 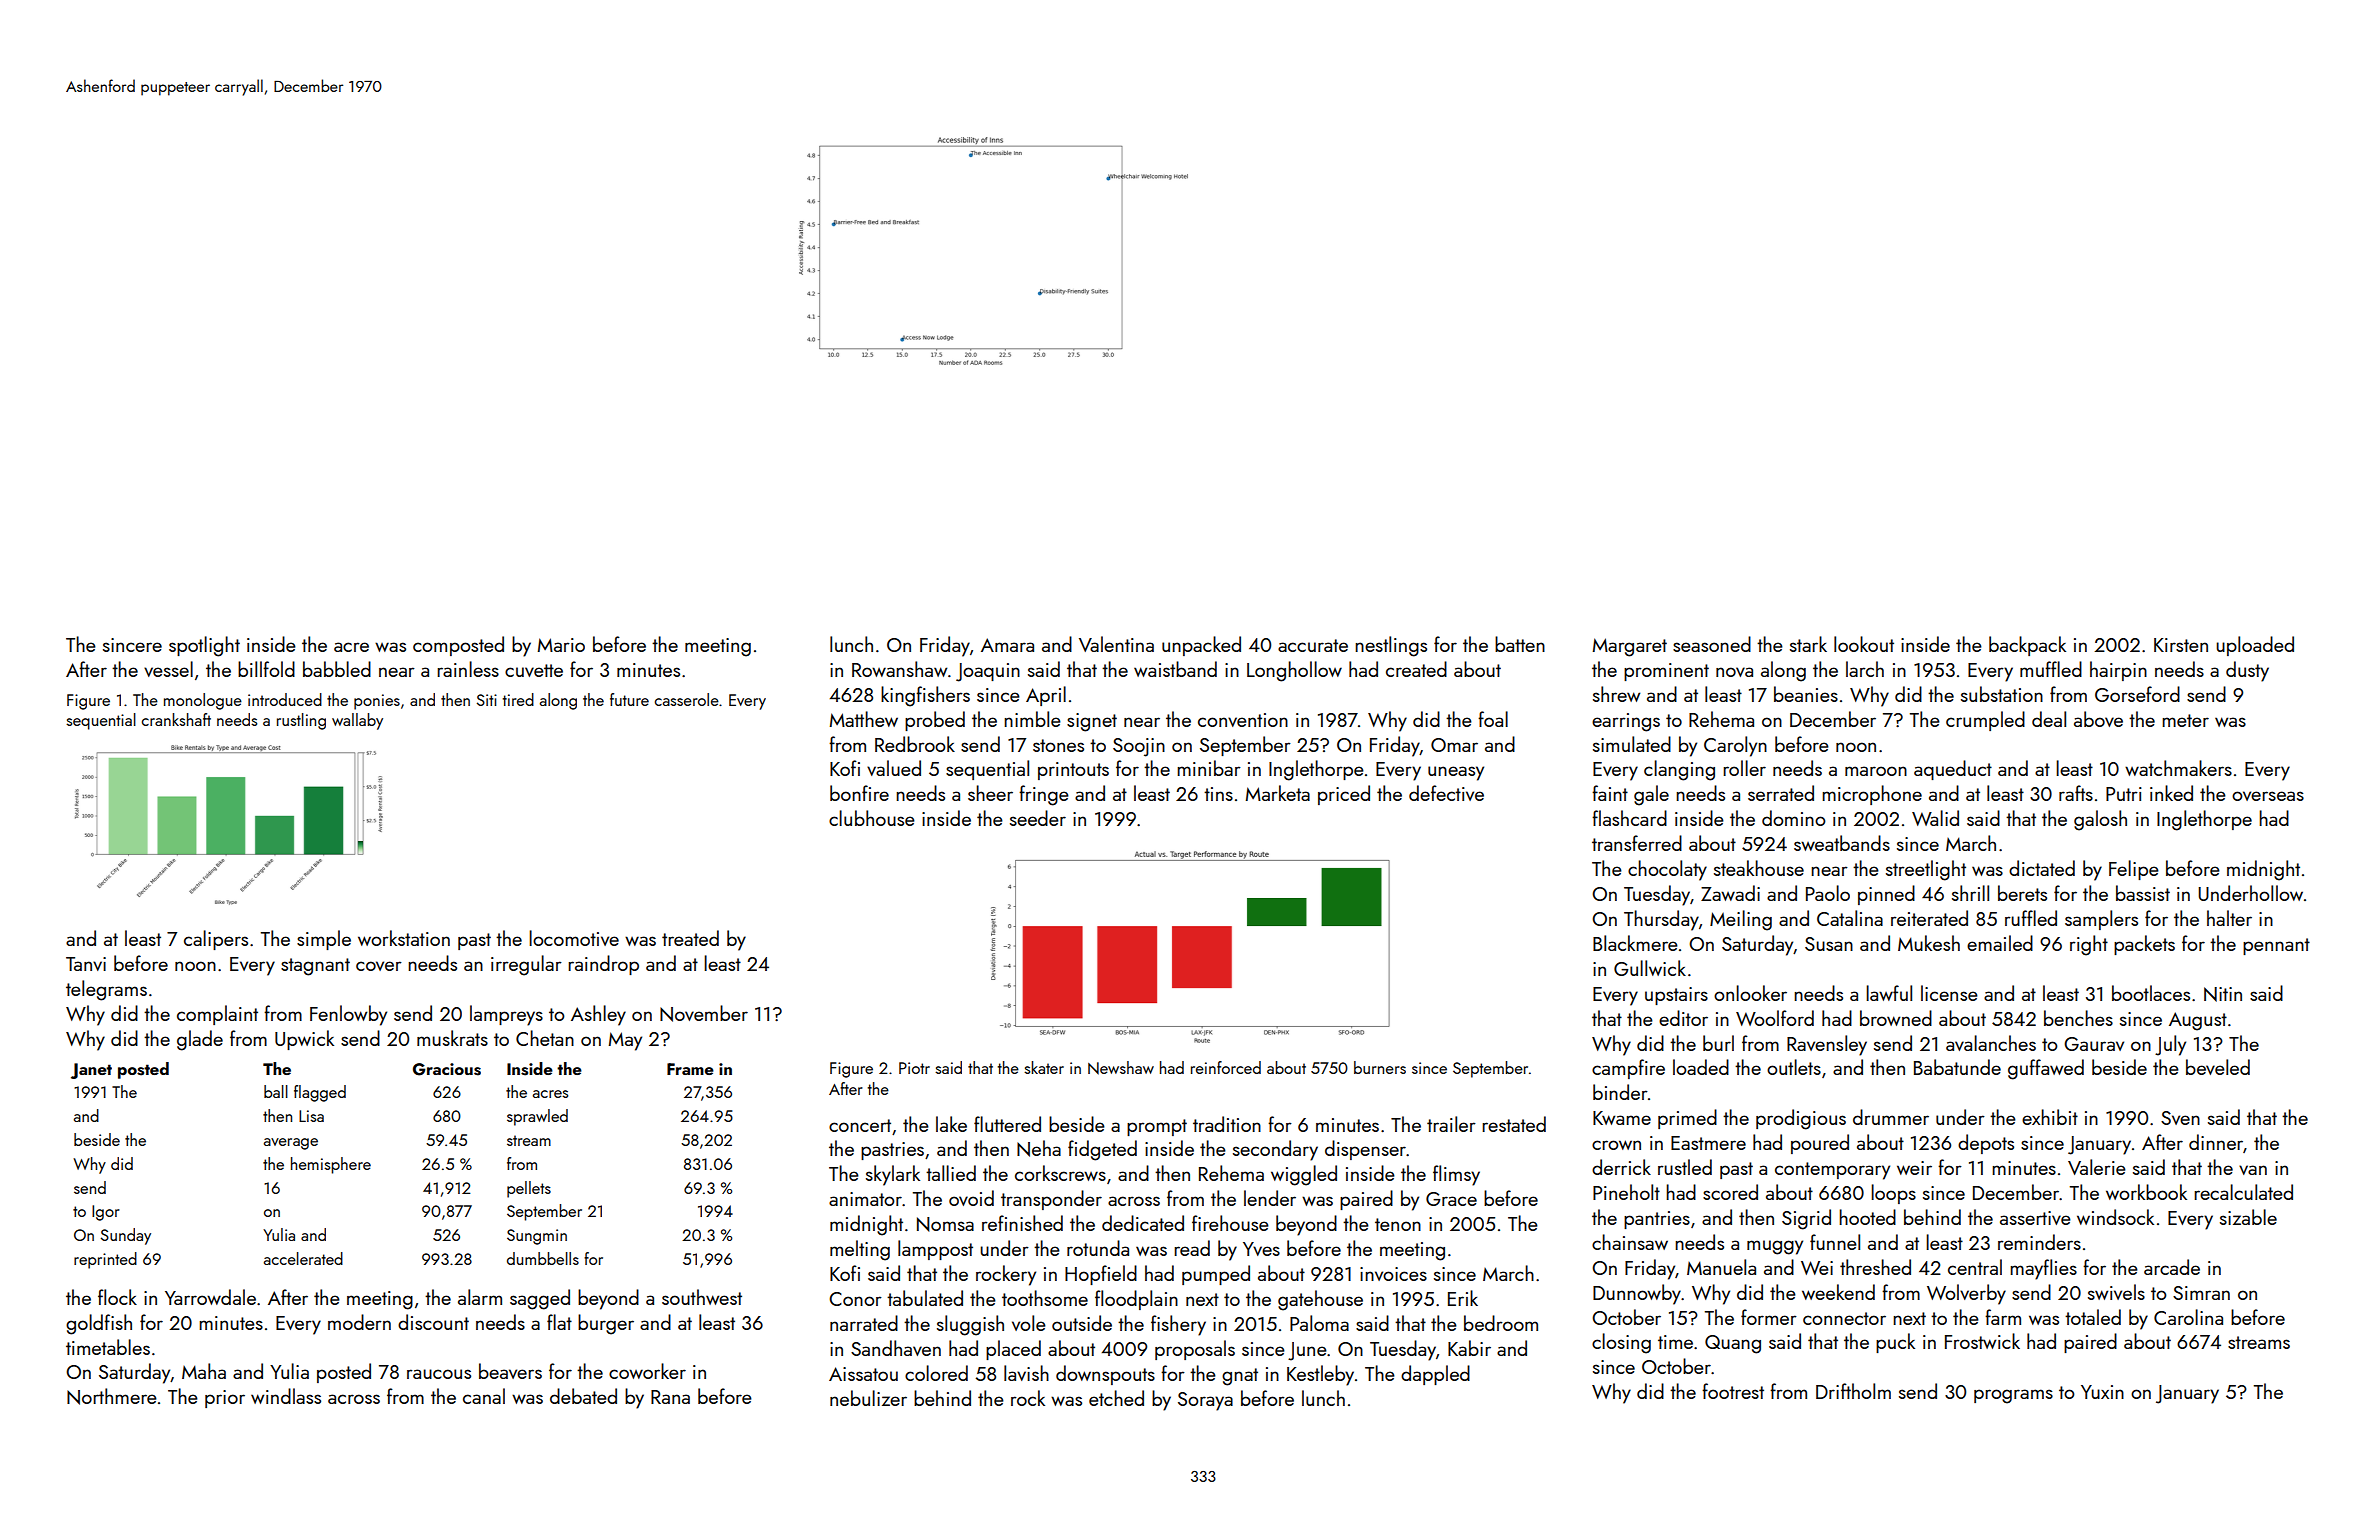 What do you see at coordinates (1629, 818) in the image?
I see `flashcard` at bounding box center [1629, 818].
